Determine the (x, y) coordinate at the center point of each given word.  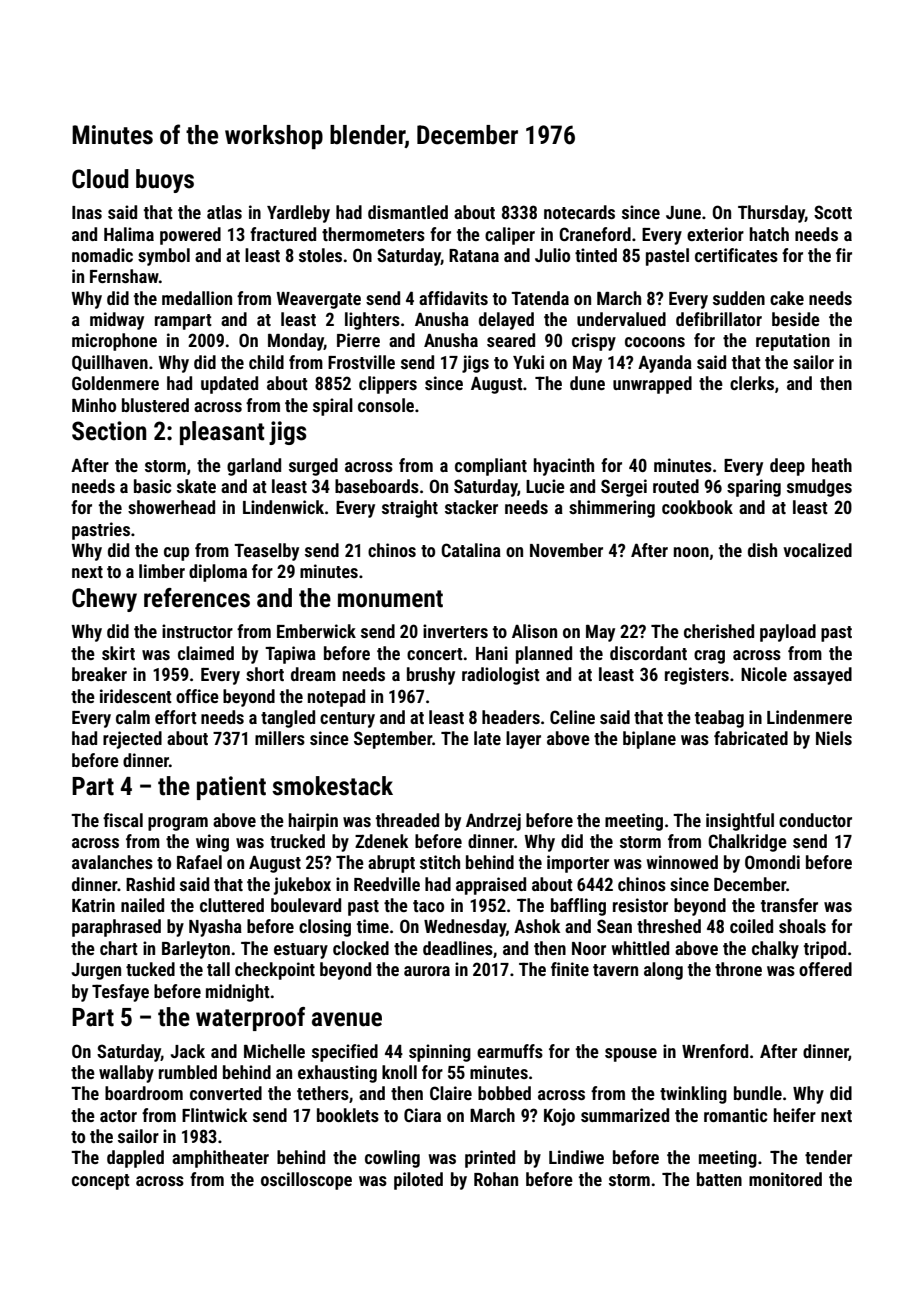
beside (796, 319)
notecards (579, 212)
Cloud (100, 179)
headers (511, 717)
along (663, 971)
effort (176, 717)
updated (229, 385)
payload (788, 633)
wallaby (126, 1074)
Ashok (537, 926)
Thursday (771, 214)
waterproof (250, 1019)
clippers (388, 385)
